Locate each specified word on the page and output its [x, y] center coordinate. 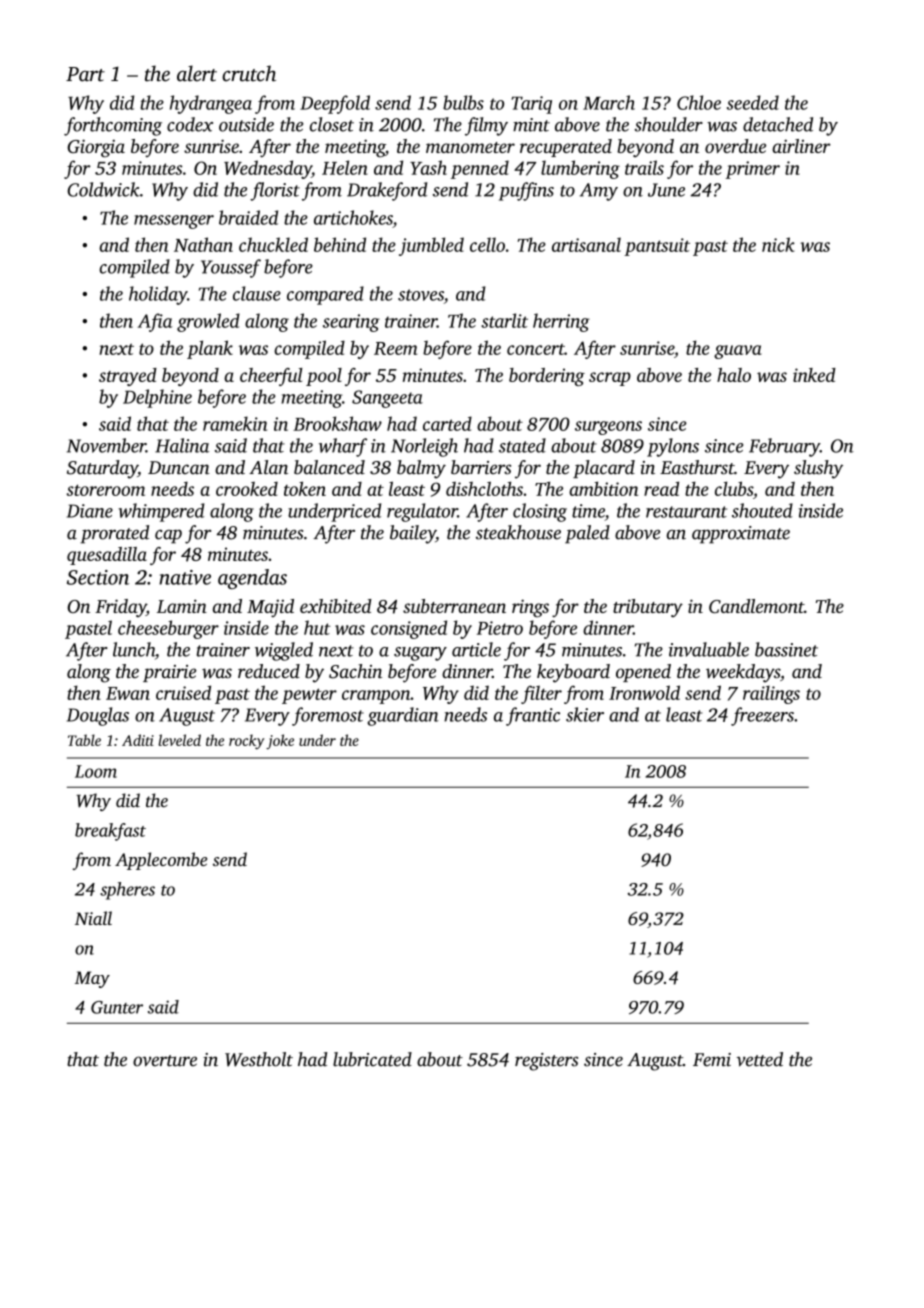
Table [84, 740]
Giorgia [96, 148]
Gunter [117, 1007]
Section [98, 577]
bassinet [786, 649]
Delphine [157, 398]
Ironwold [644, 692]
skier [585, 714]
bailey [413, 534]
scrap [610, 379]
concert [536, 349]
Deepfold [335, 104]
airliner [801, 146]
